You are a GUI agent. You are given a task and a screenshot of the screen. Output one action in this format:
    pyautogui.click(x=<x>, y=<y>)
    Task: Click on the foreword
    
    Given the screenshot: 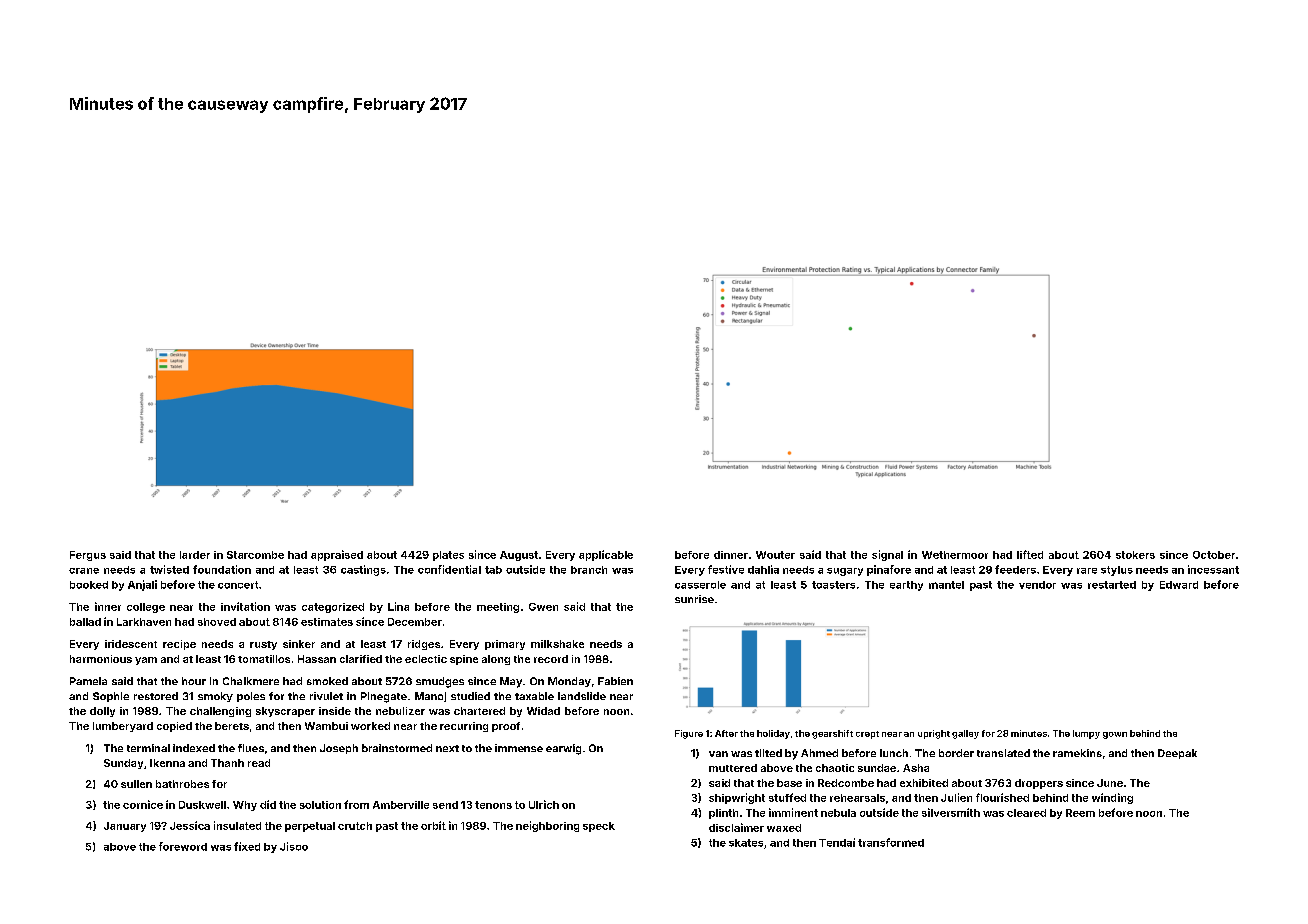 What is the action you would take?
    pyautogui.click(x=183, y=846)
